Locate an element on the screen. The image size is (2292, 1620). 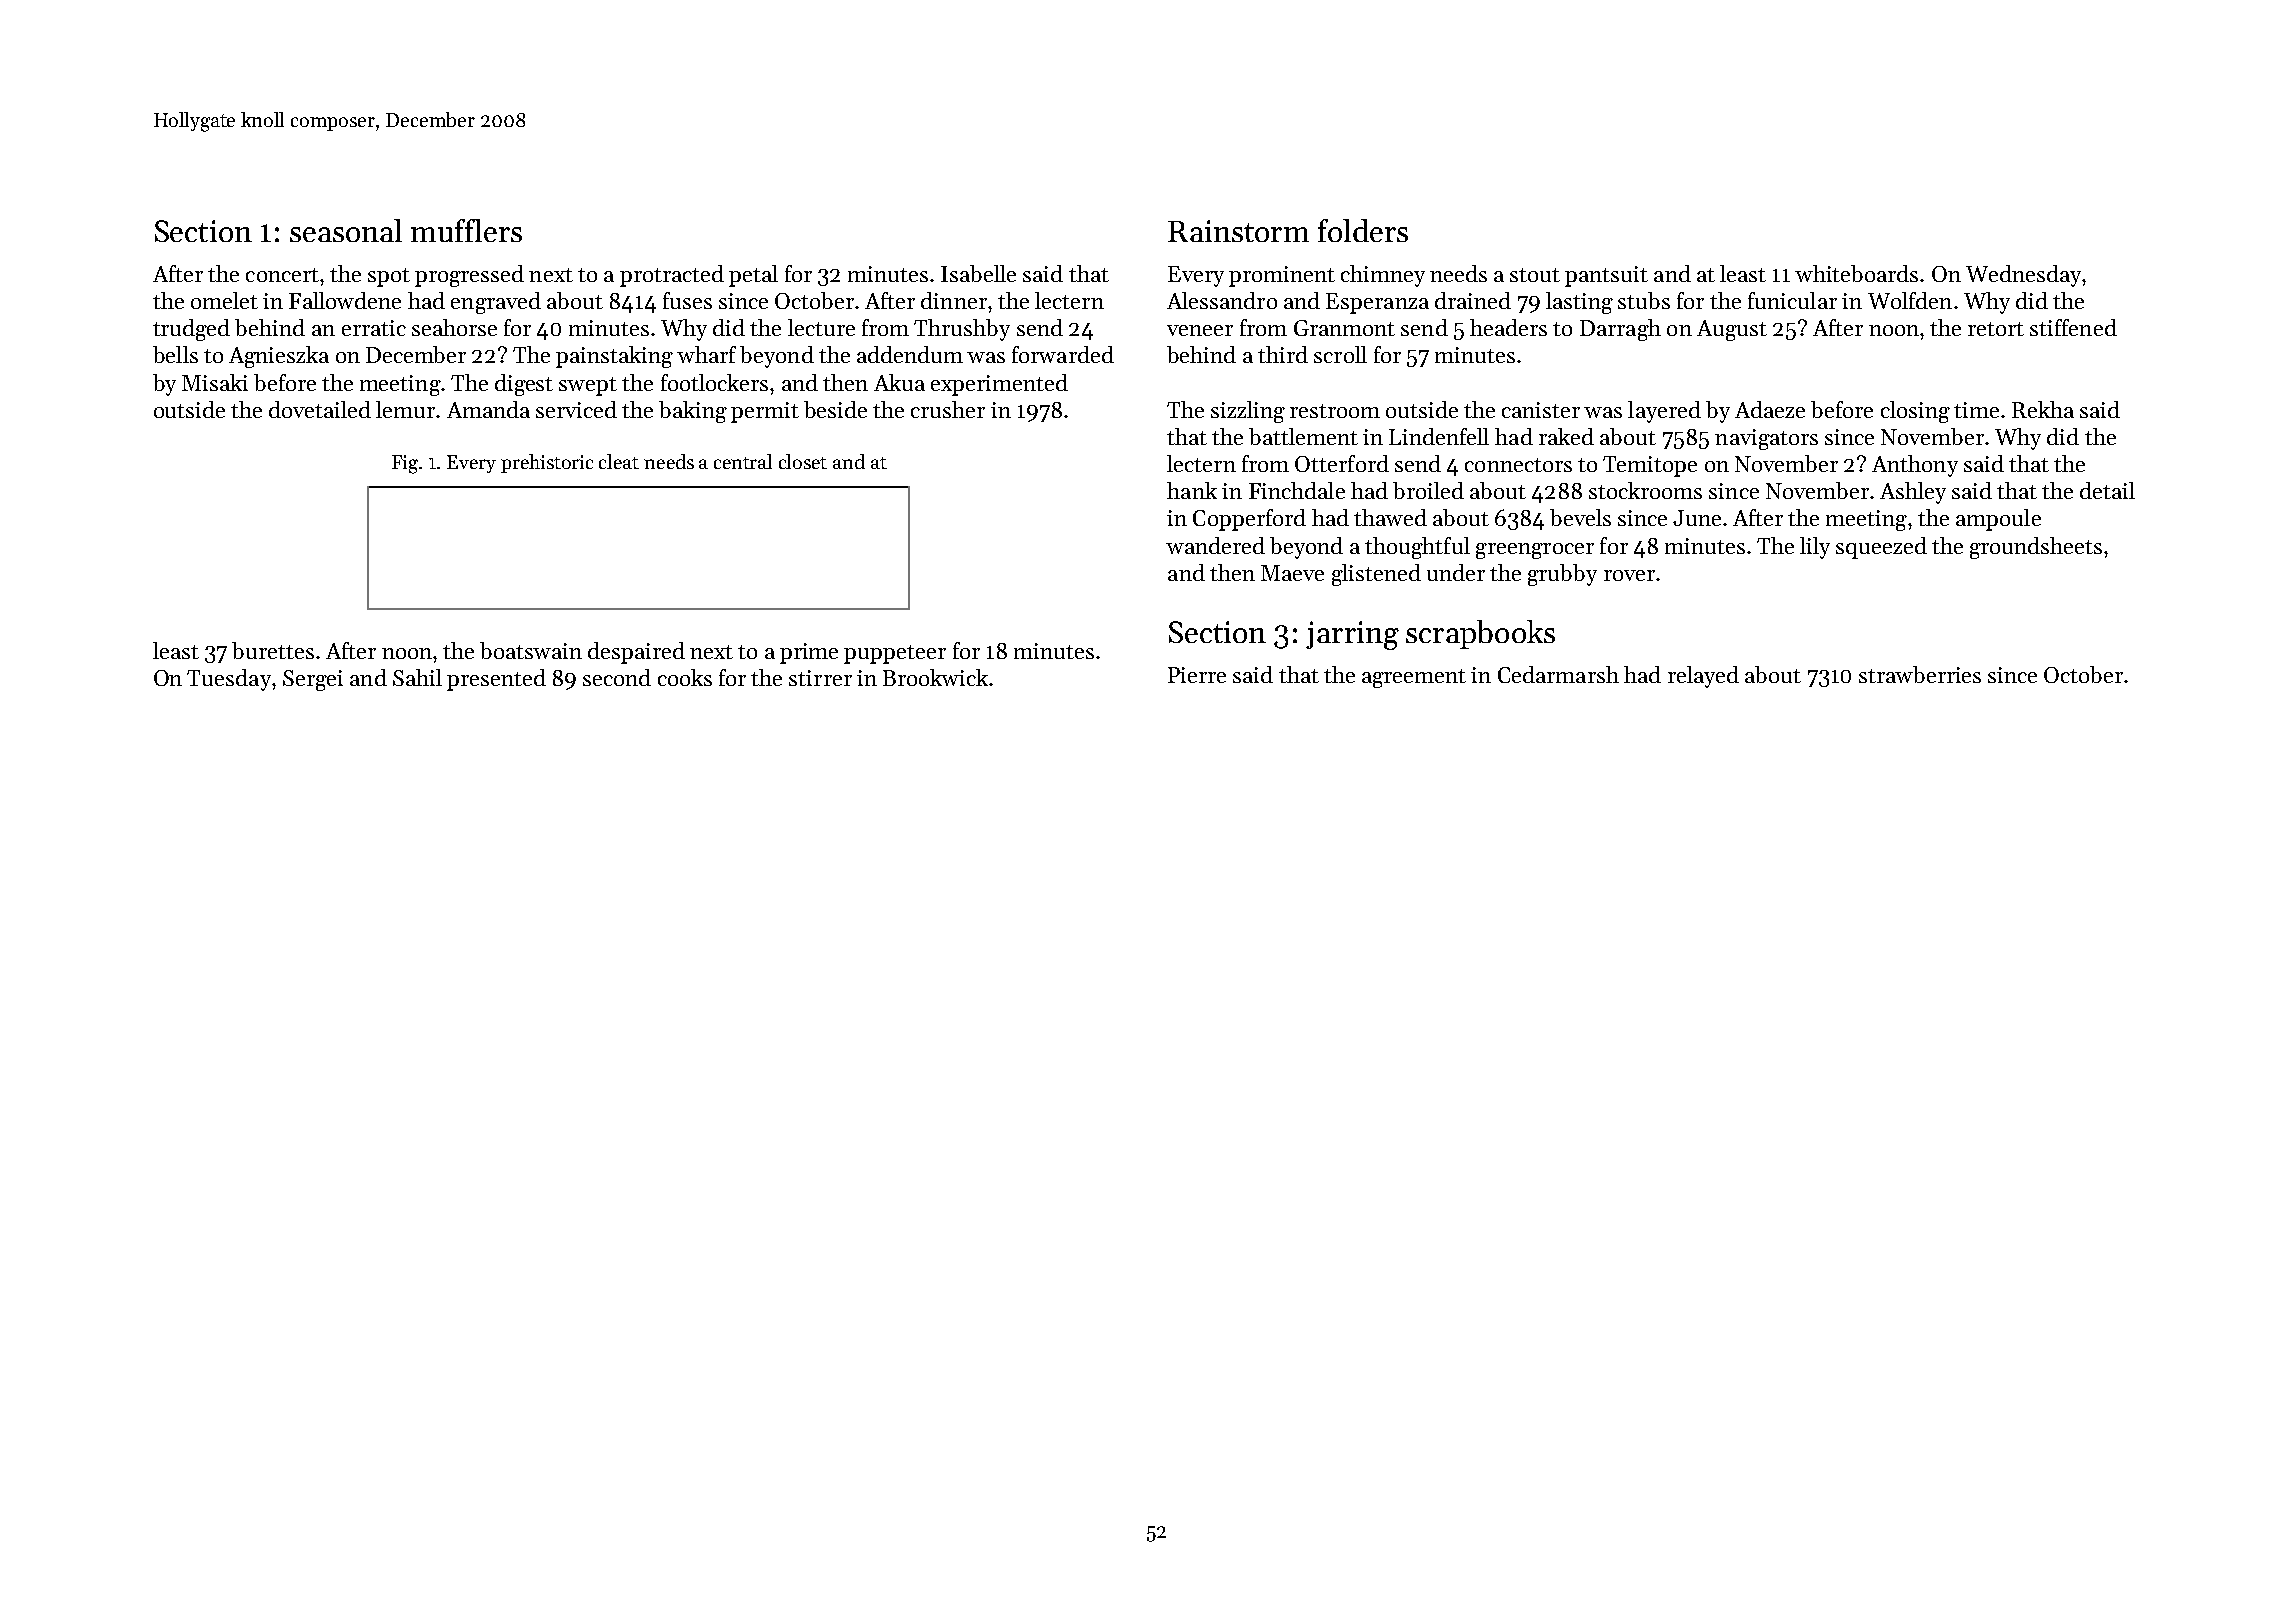
Tuesday is located at coordinates (229, 680).
